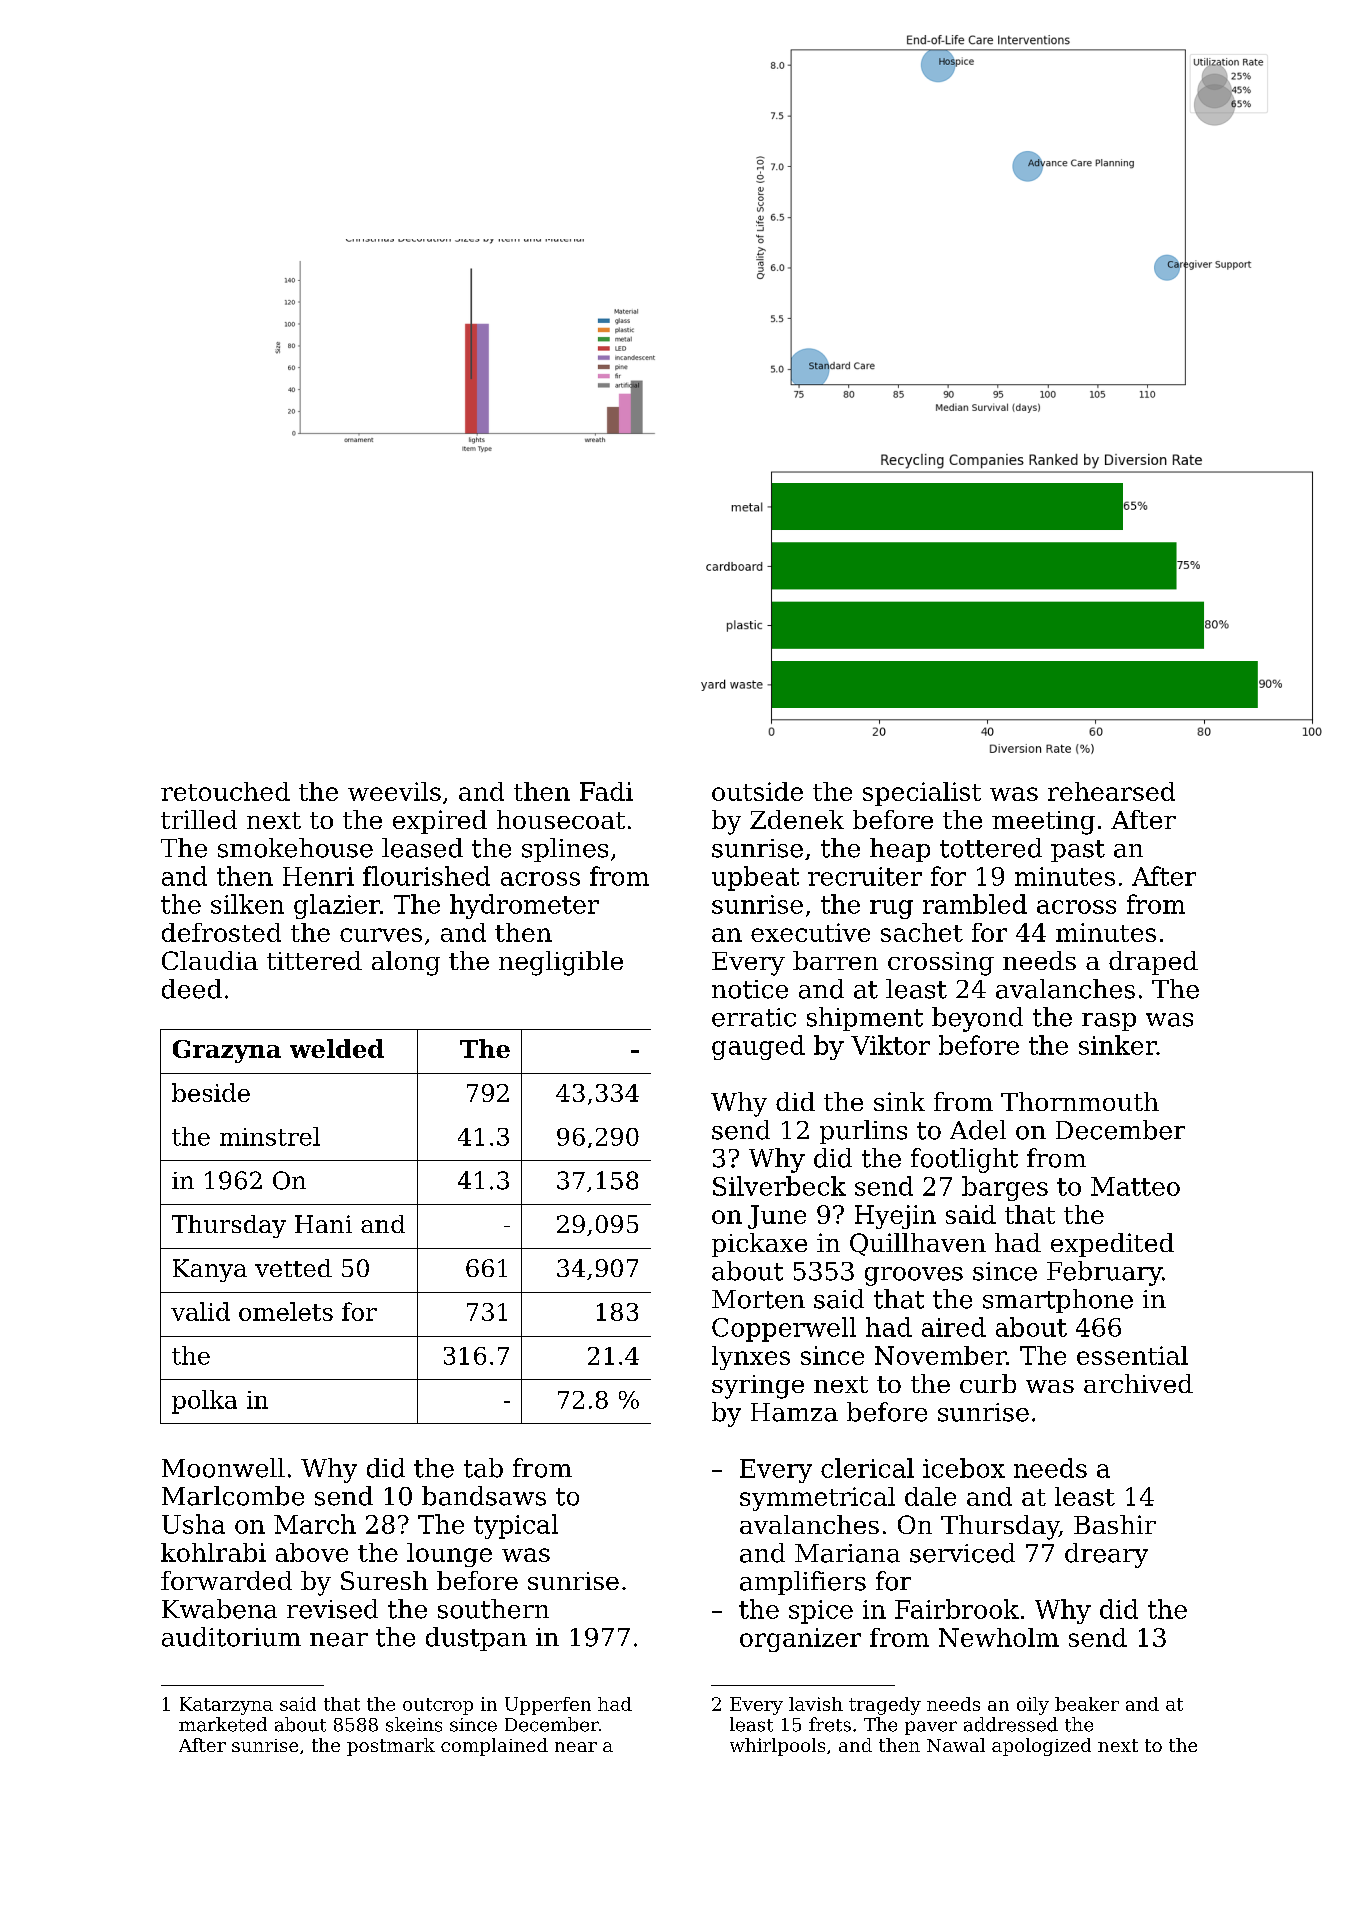  What do you see at coordinates (223, 1468) in the image?
I see `Moonwell` at bounding box center [223, 1468].
